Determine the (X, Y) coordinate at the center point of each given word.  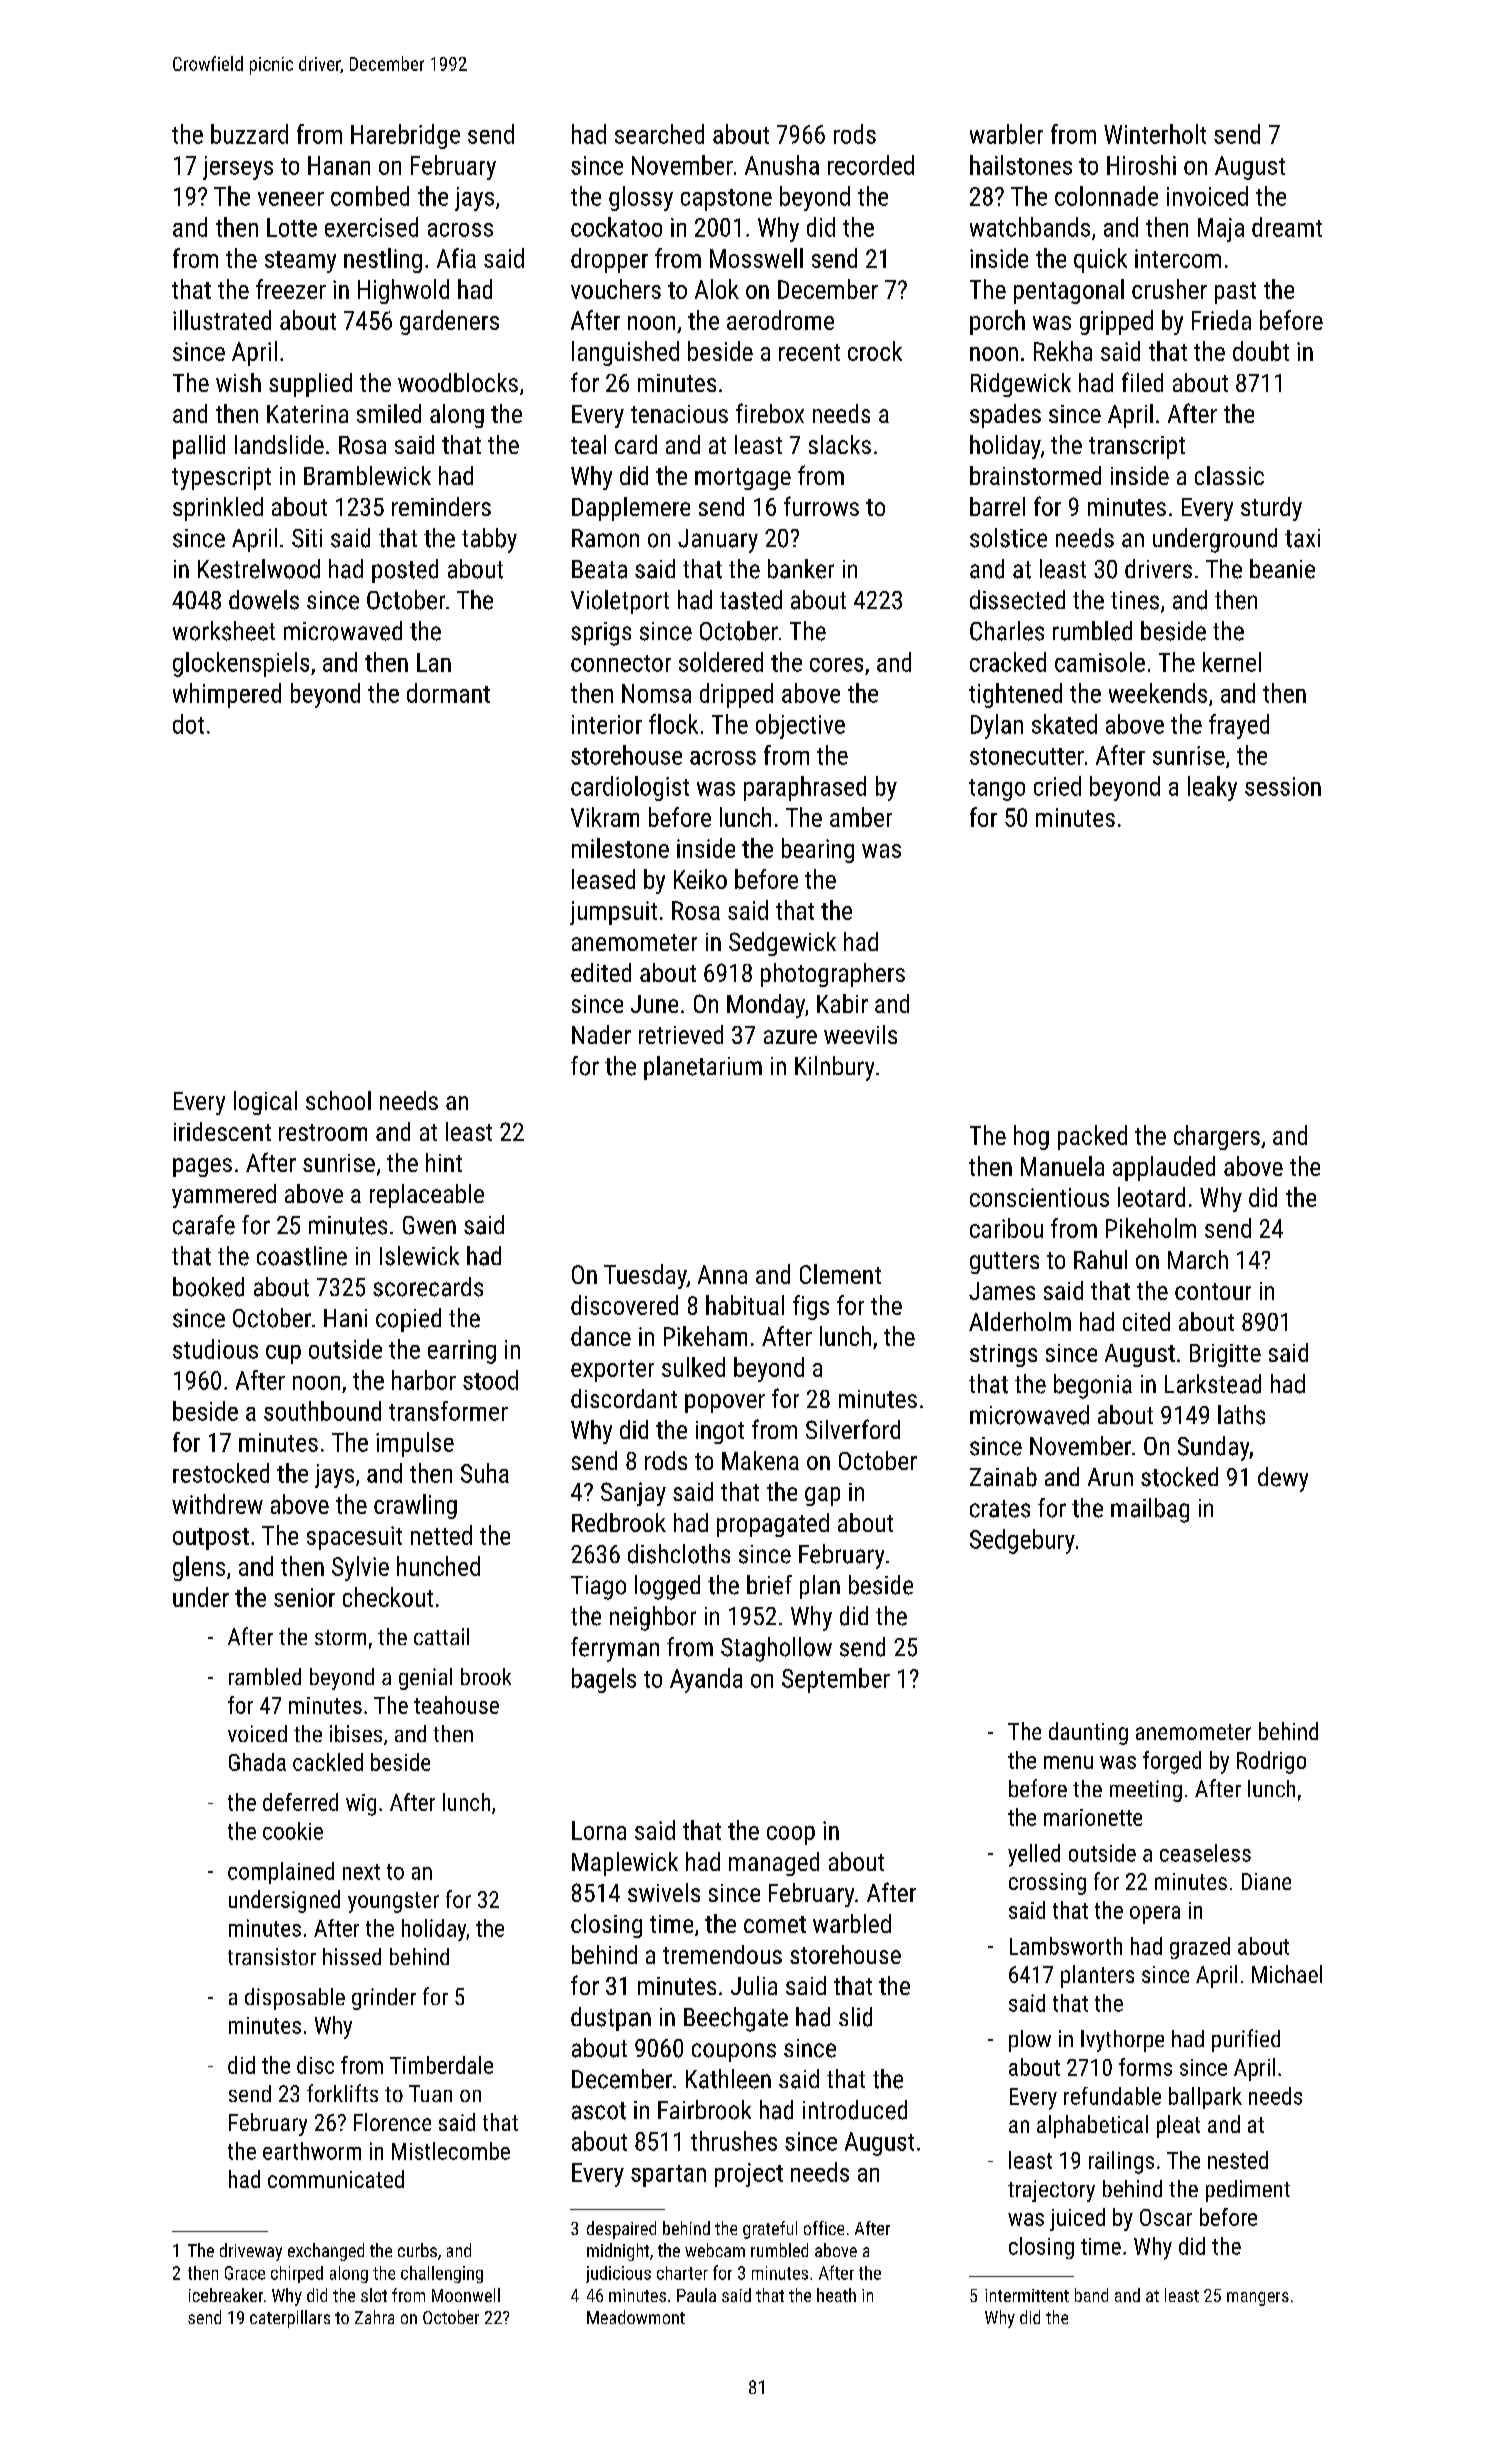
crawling (415, 1506)
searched (659, 134)
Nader (601, 1034)
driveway (251, 2252)
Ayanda (706, 1680)
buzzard (249, 134)
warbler (1006, 134)
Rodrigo (1271, 1762)
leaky (1212, 788)
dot (188, 724)
